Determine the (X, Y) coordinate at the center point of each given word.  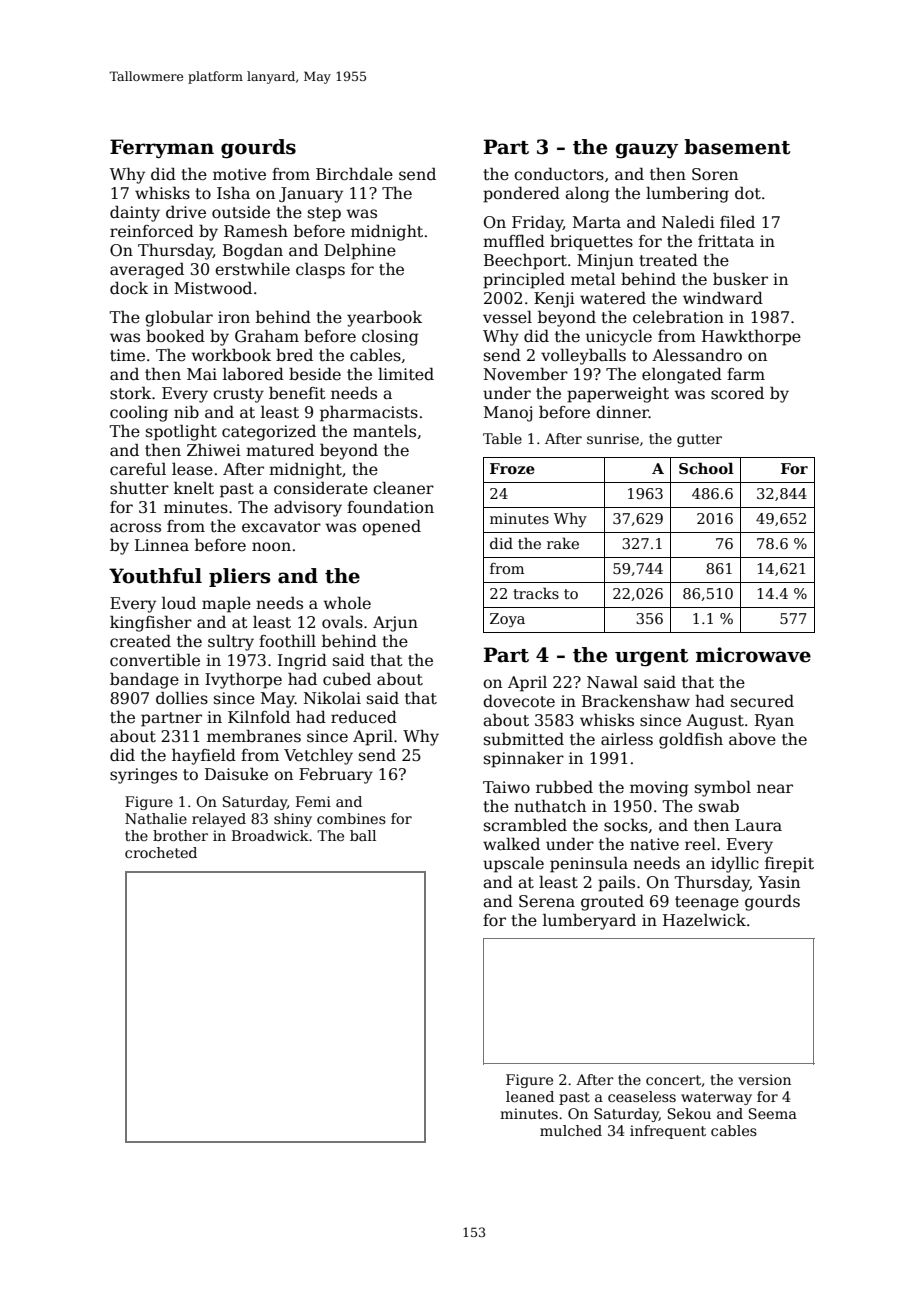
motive (239, 174)
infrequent (668, 1132)
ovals (342, 622)
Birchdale (354, 174)
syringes (143, 776)
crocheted (161, 852)
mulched (571, 1130)
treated (668, 259)
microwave (753, 655)
